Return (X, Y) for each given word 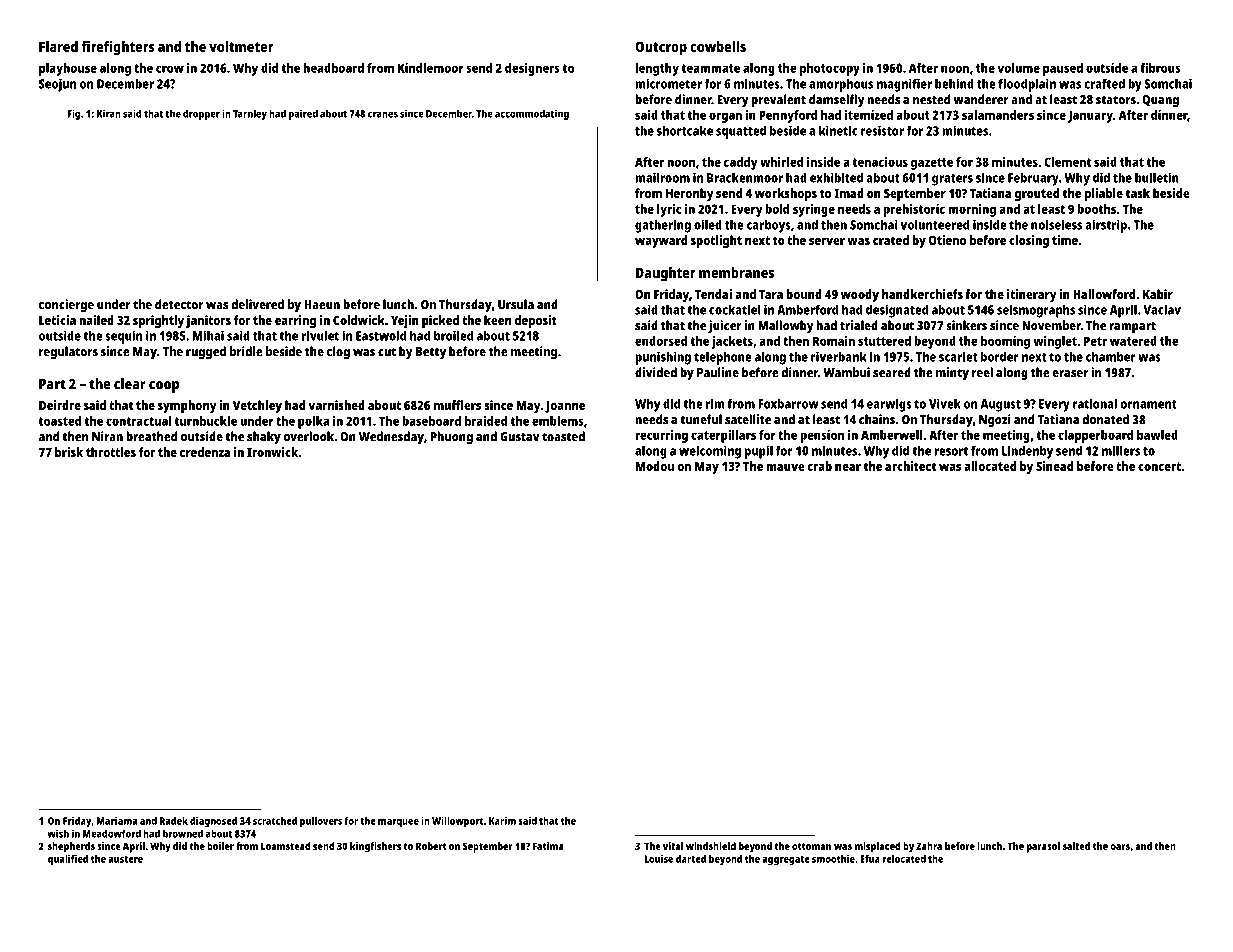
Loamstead (286, 846)
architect (910, 466)
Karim (502, 821)
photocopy (830, 69)
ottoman (811, 846)
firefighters (118, 48)
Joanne (565, 407)
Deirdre (60, 405)
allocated (990, 466)
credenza (205, 452)
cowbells (718, 46)
